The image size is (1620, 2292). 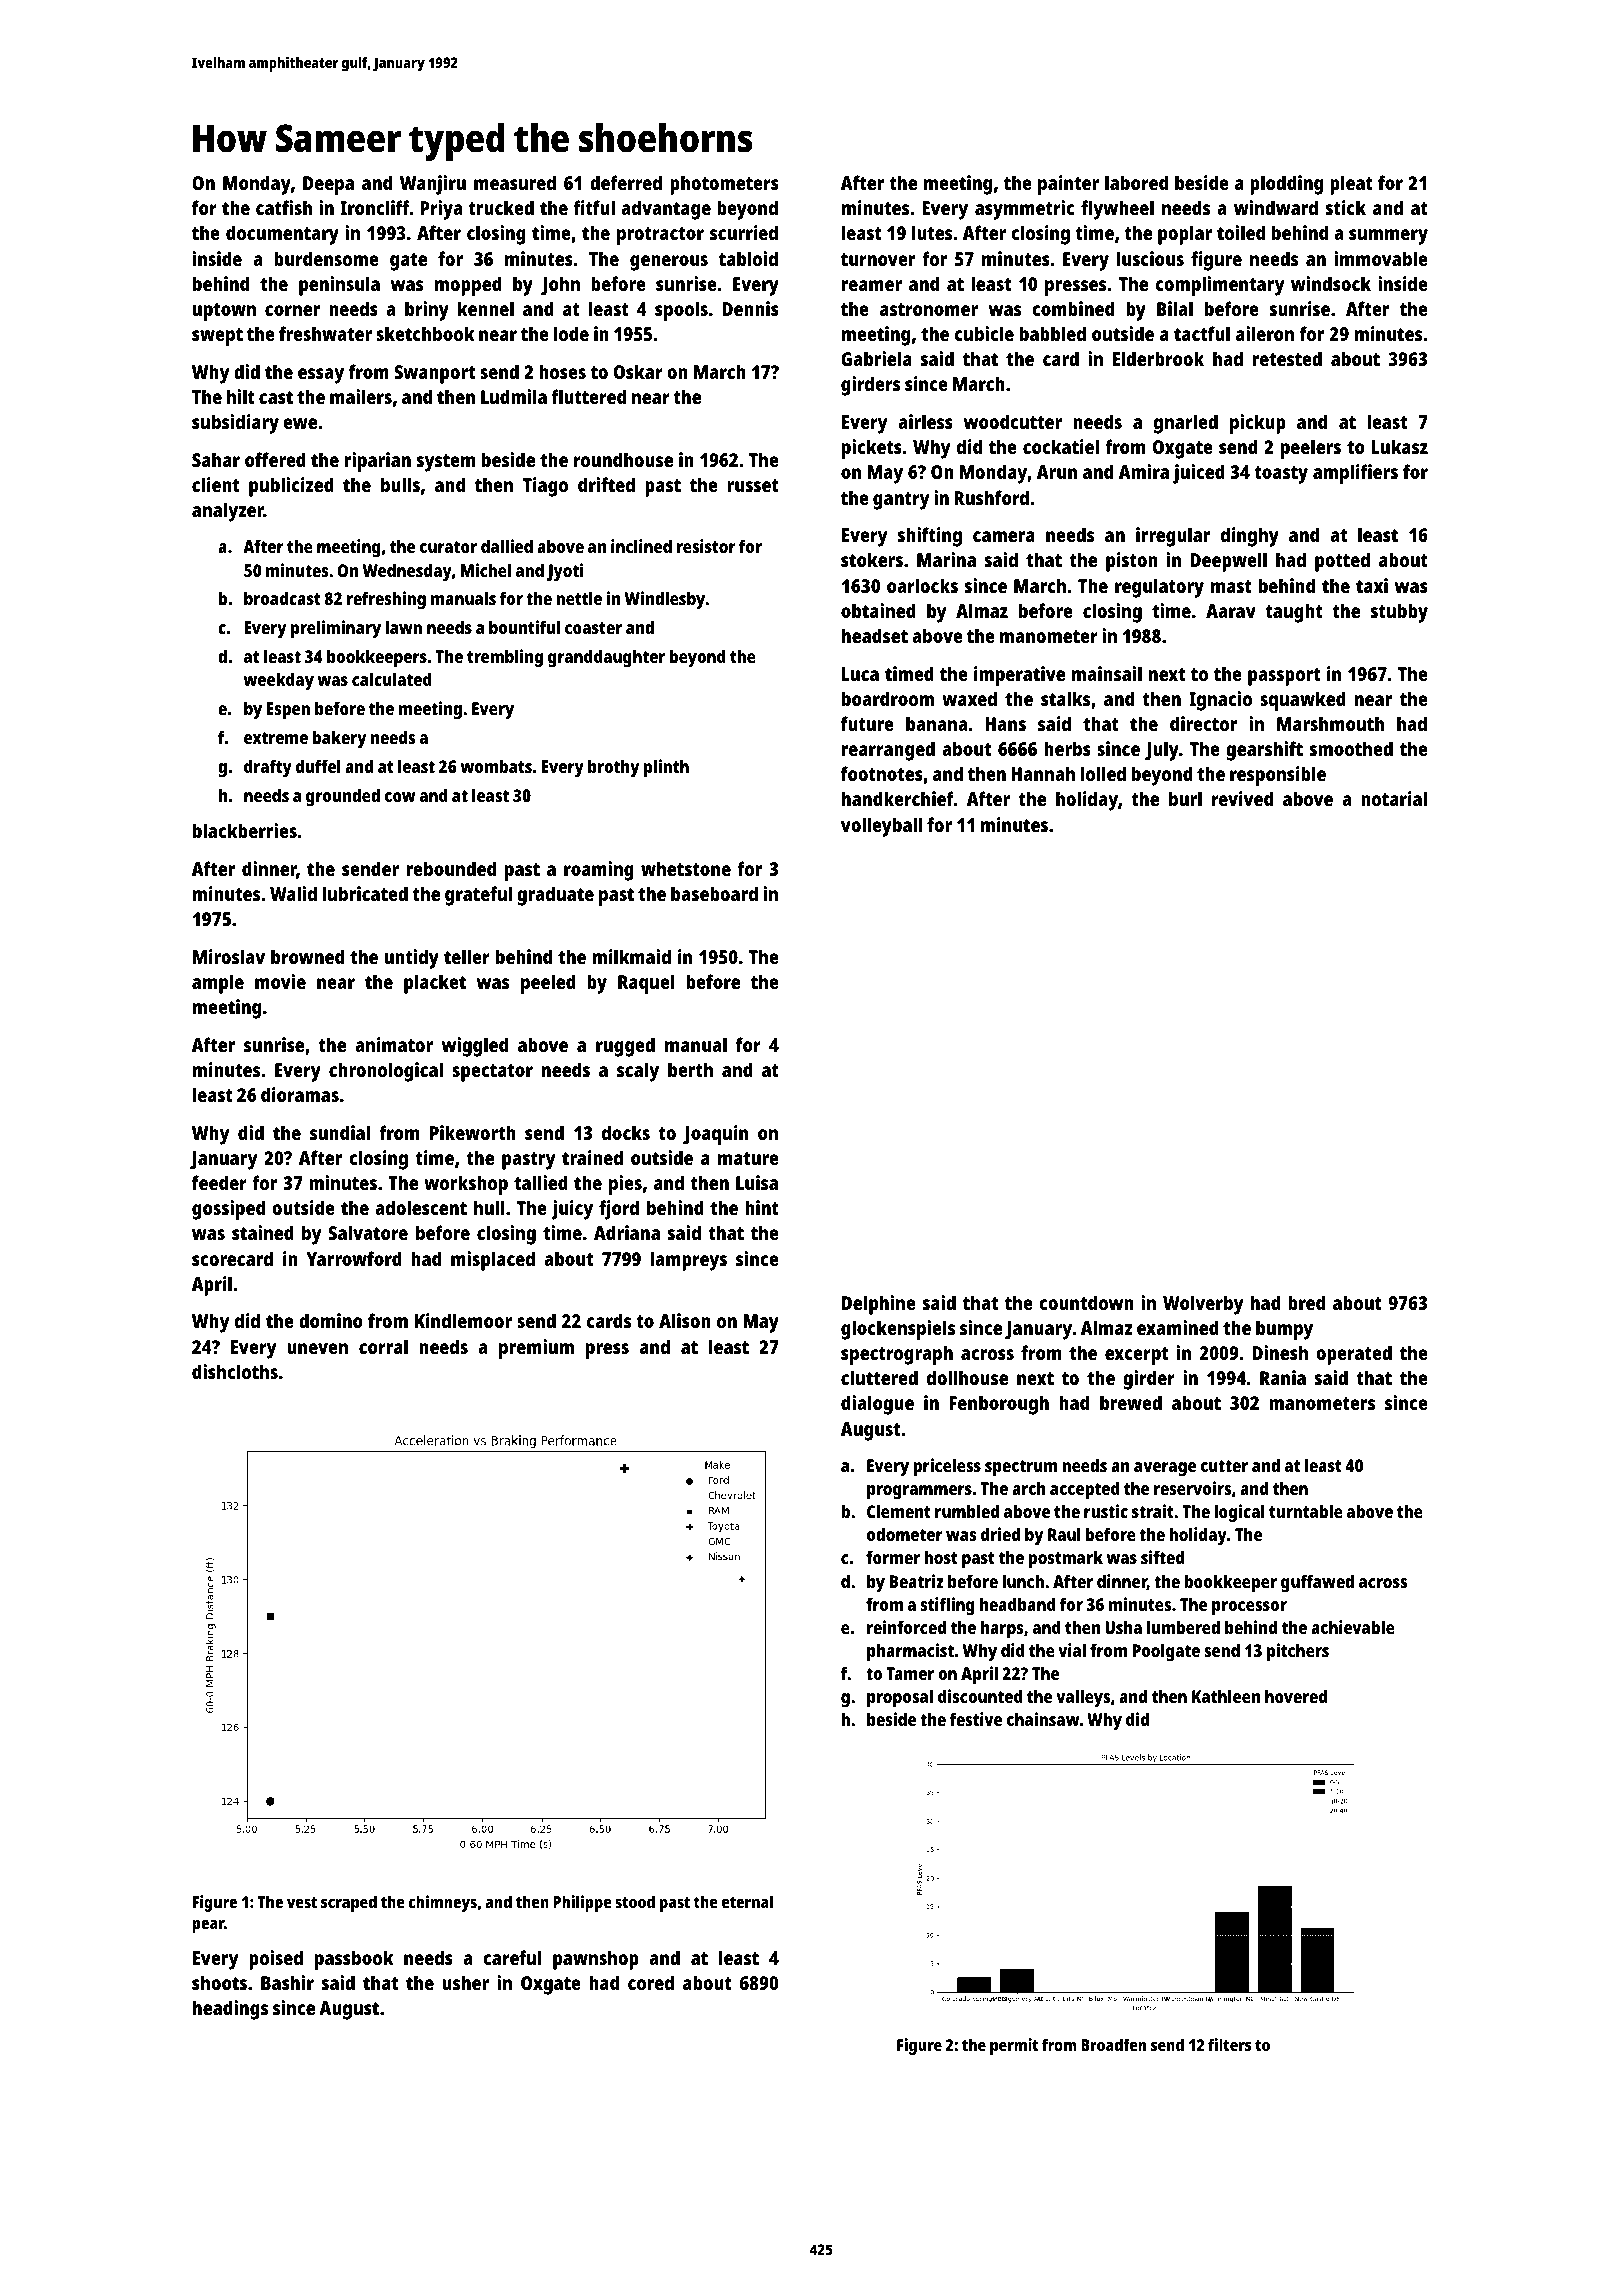 I want to click on photometers, so click(x=724, y=185).
